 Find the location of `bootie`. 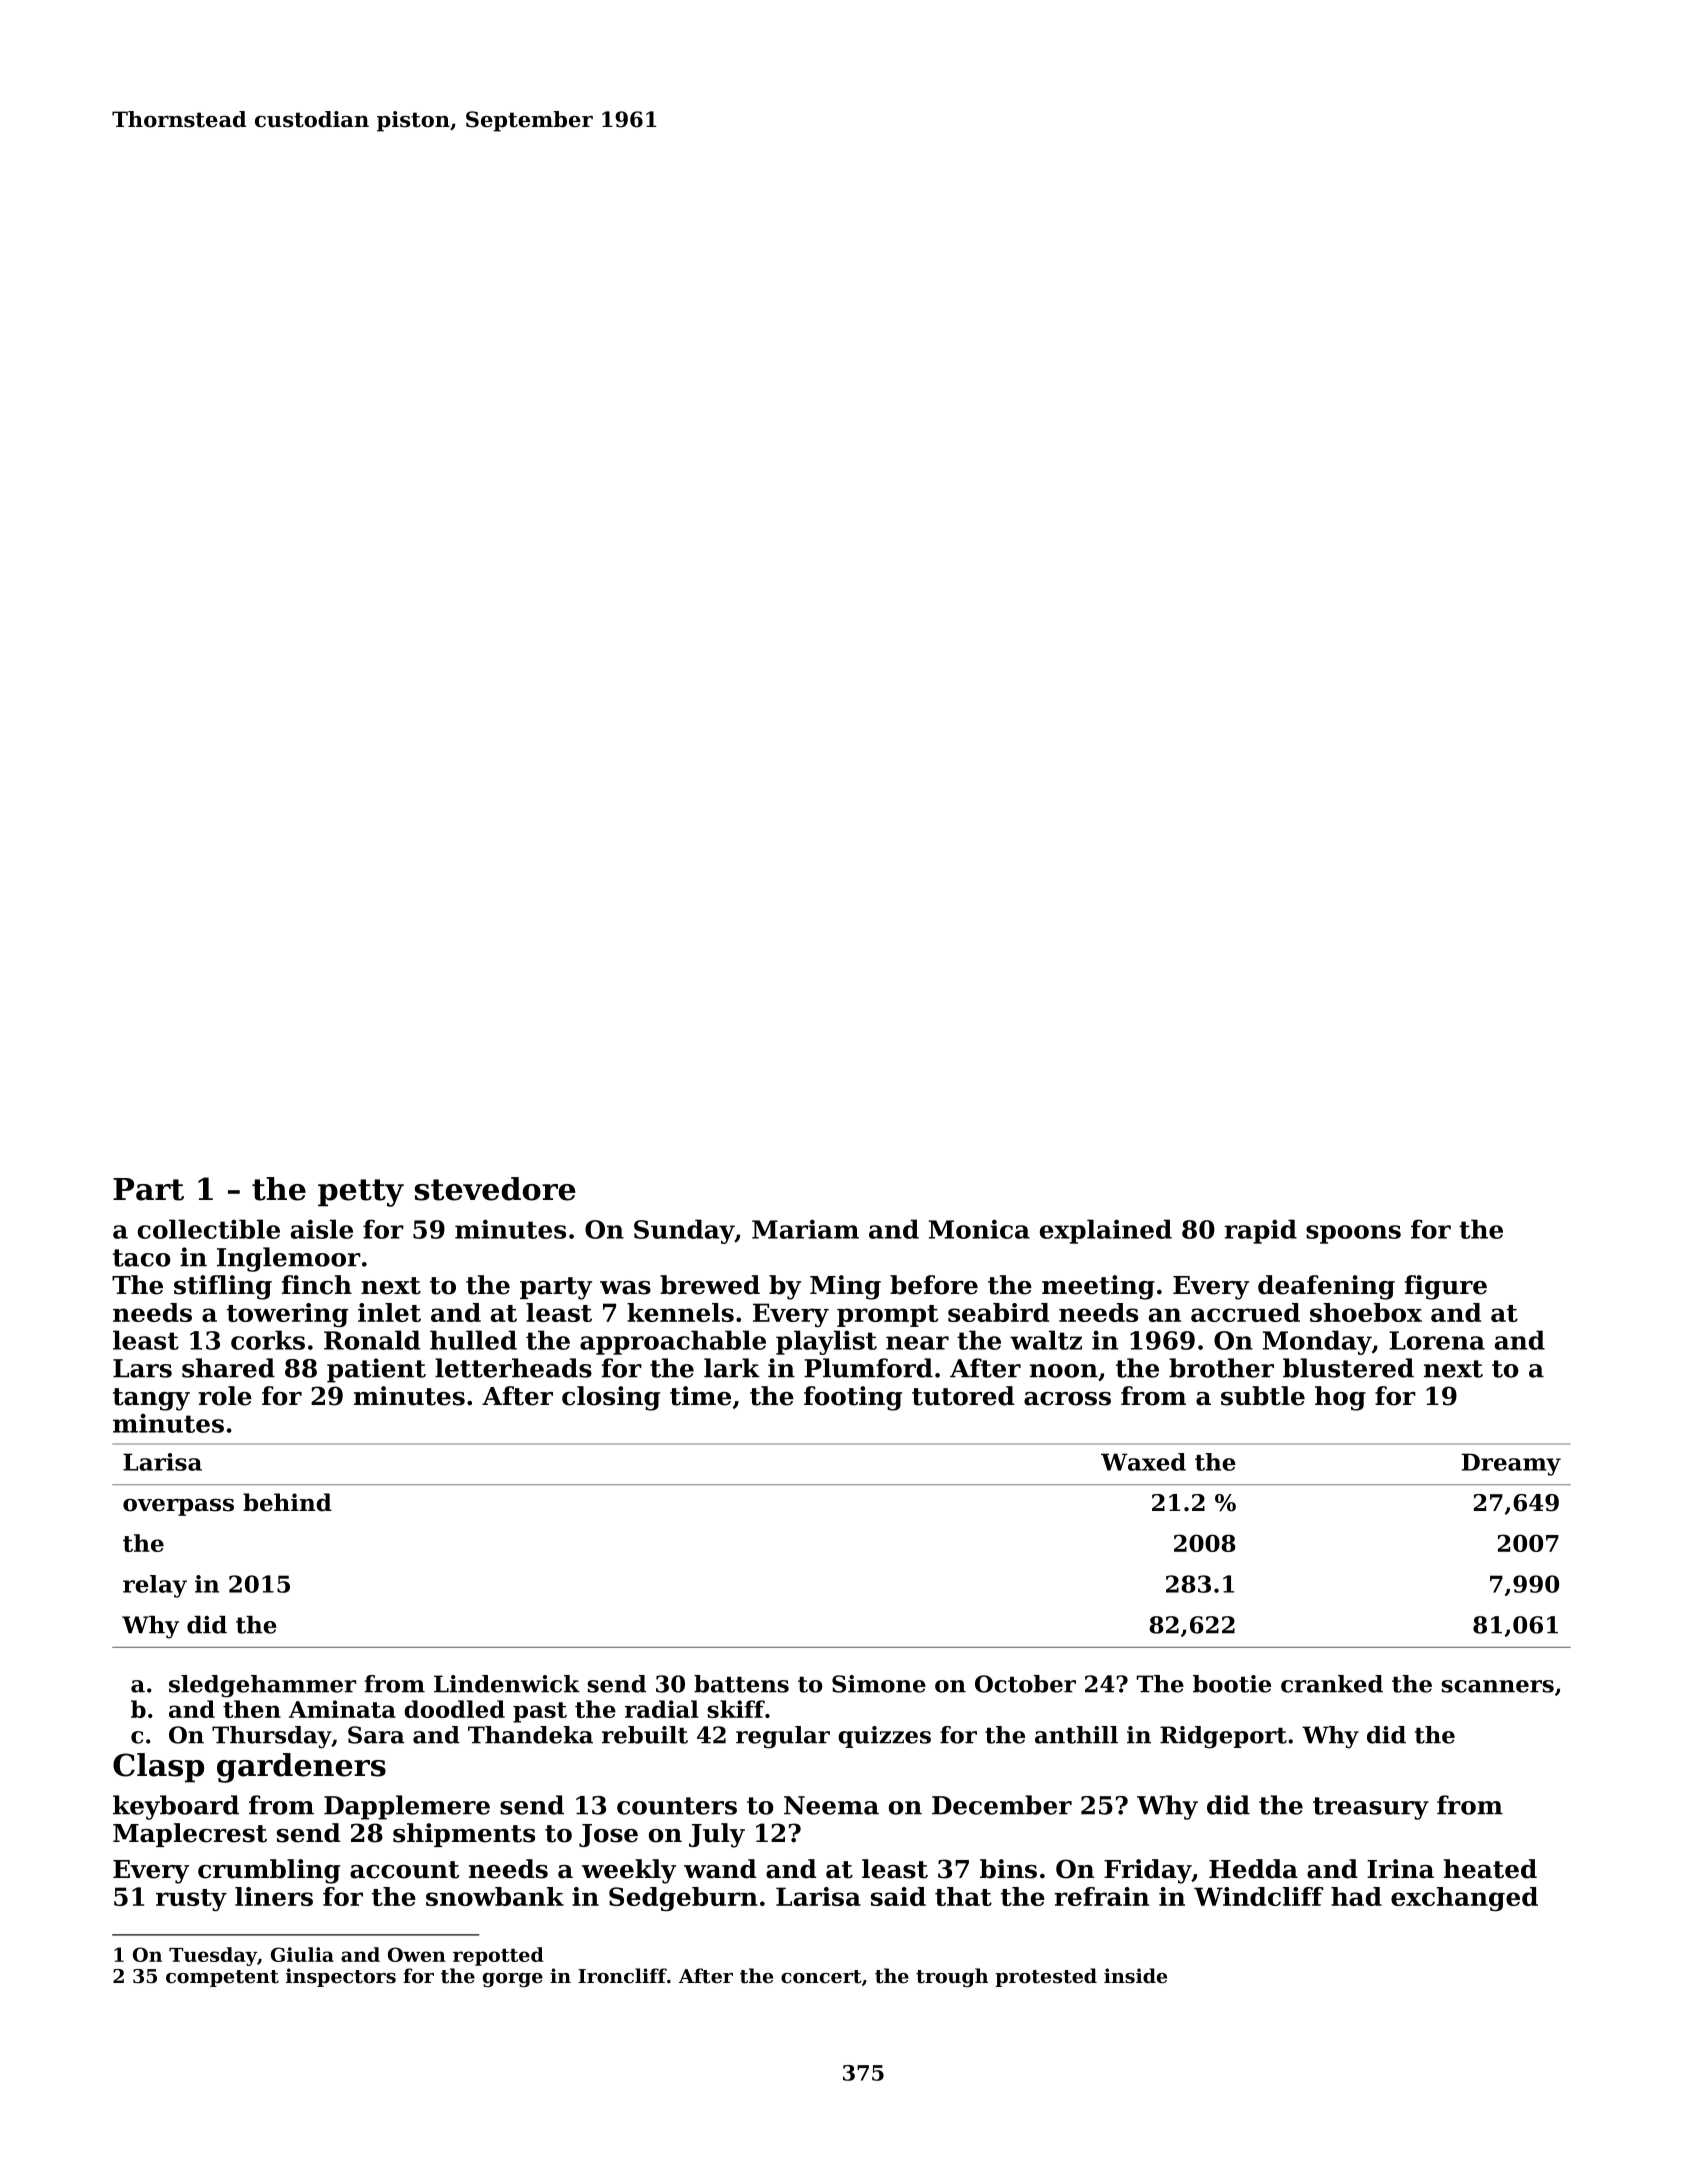

bootie is located at coordinates (1232, 1684).
